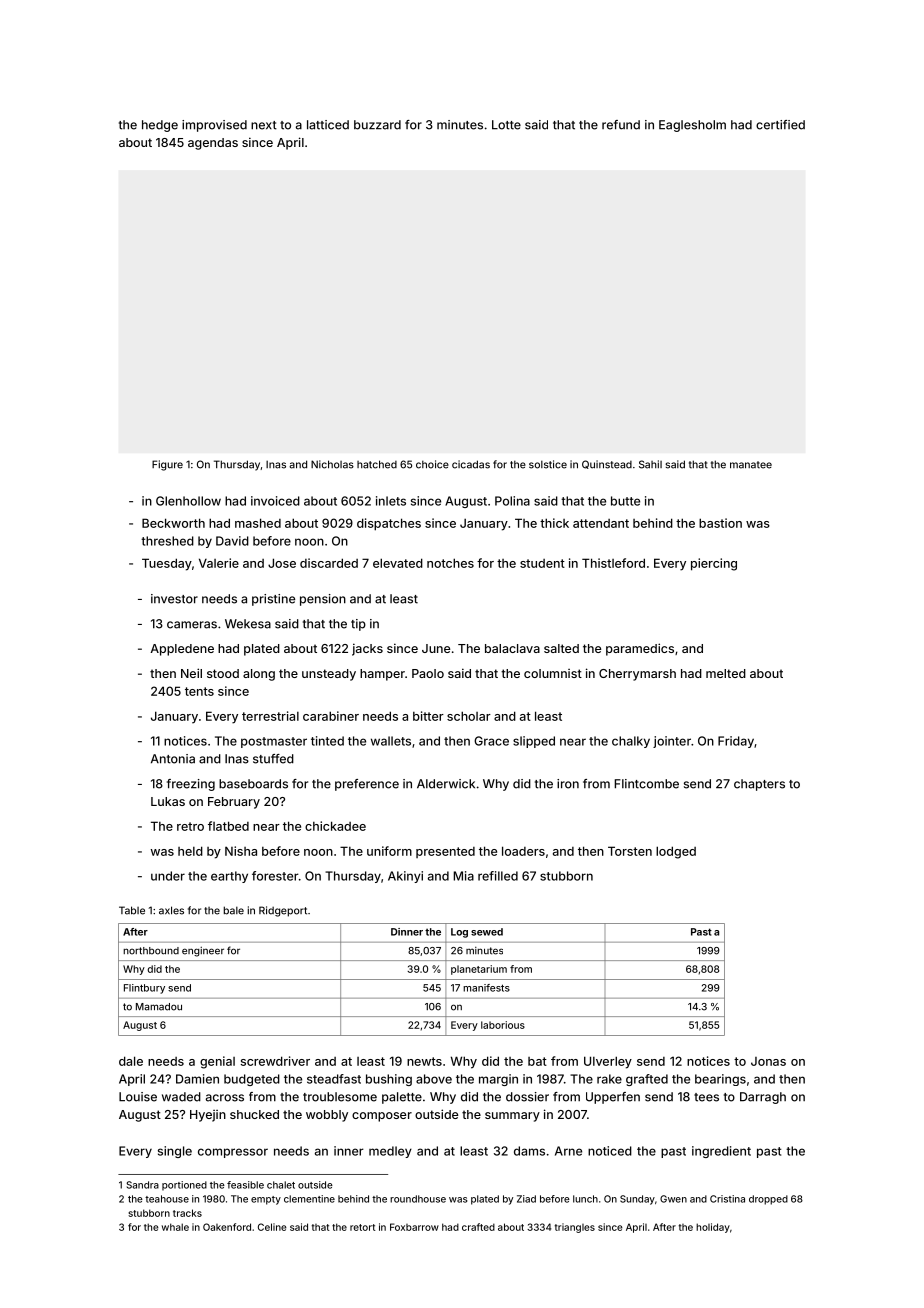  What do you see at coordinates (548, 464) in the screenshot?
I see `solstice` at bounding box center [548, 464].
